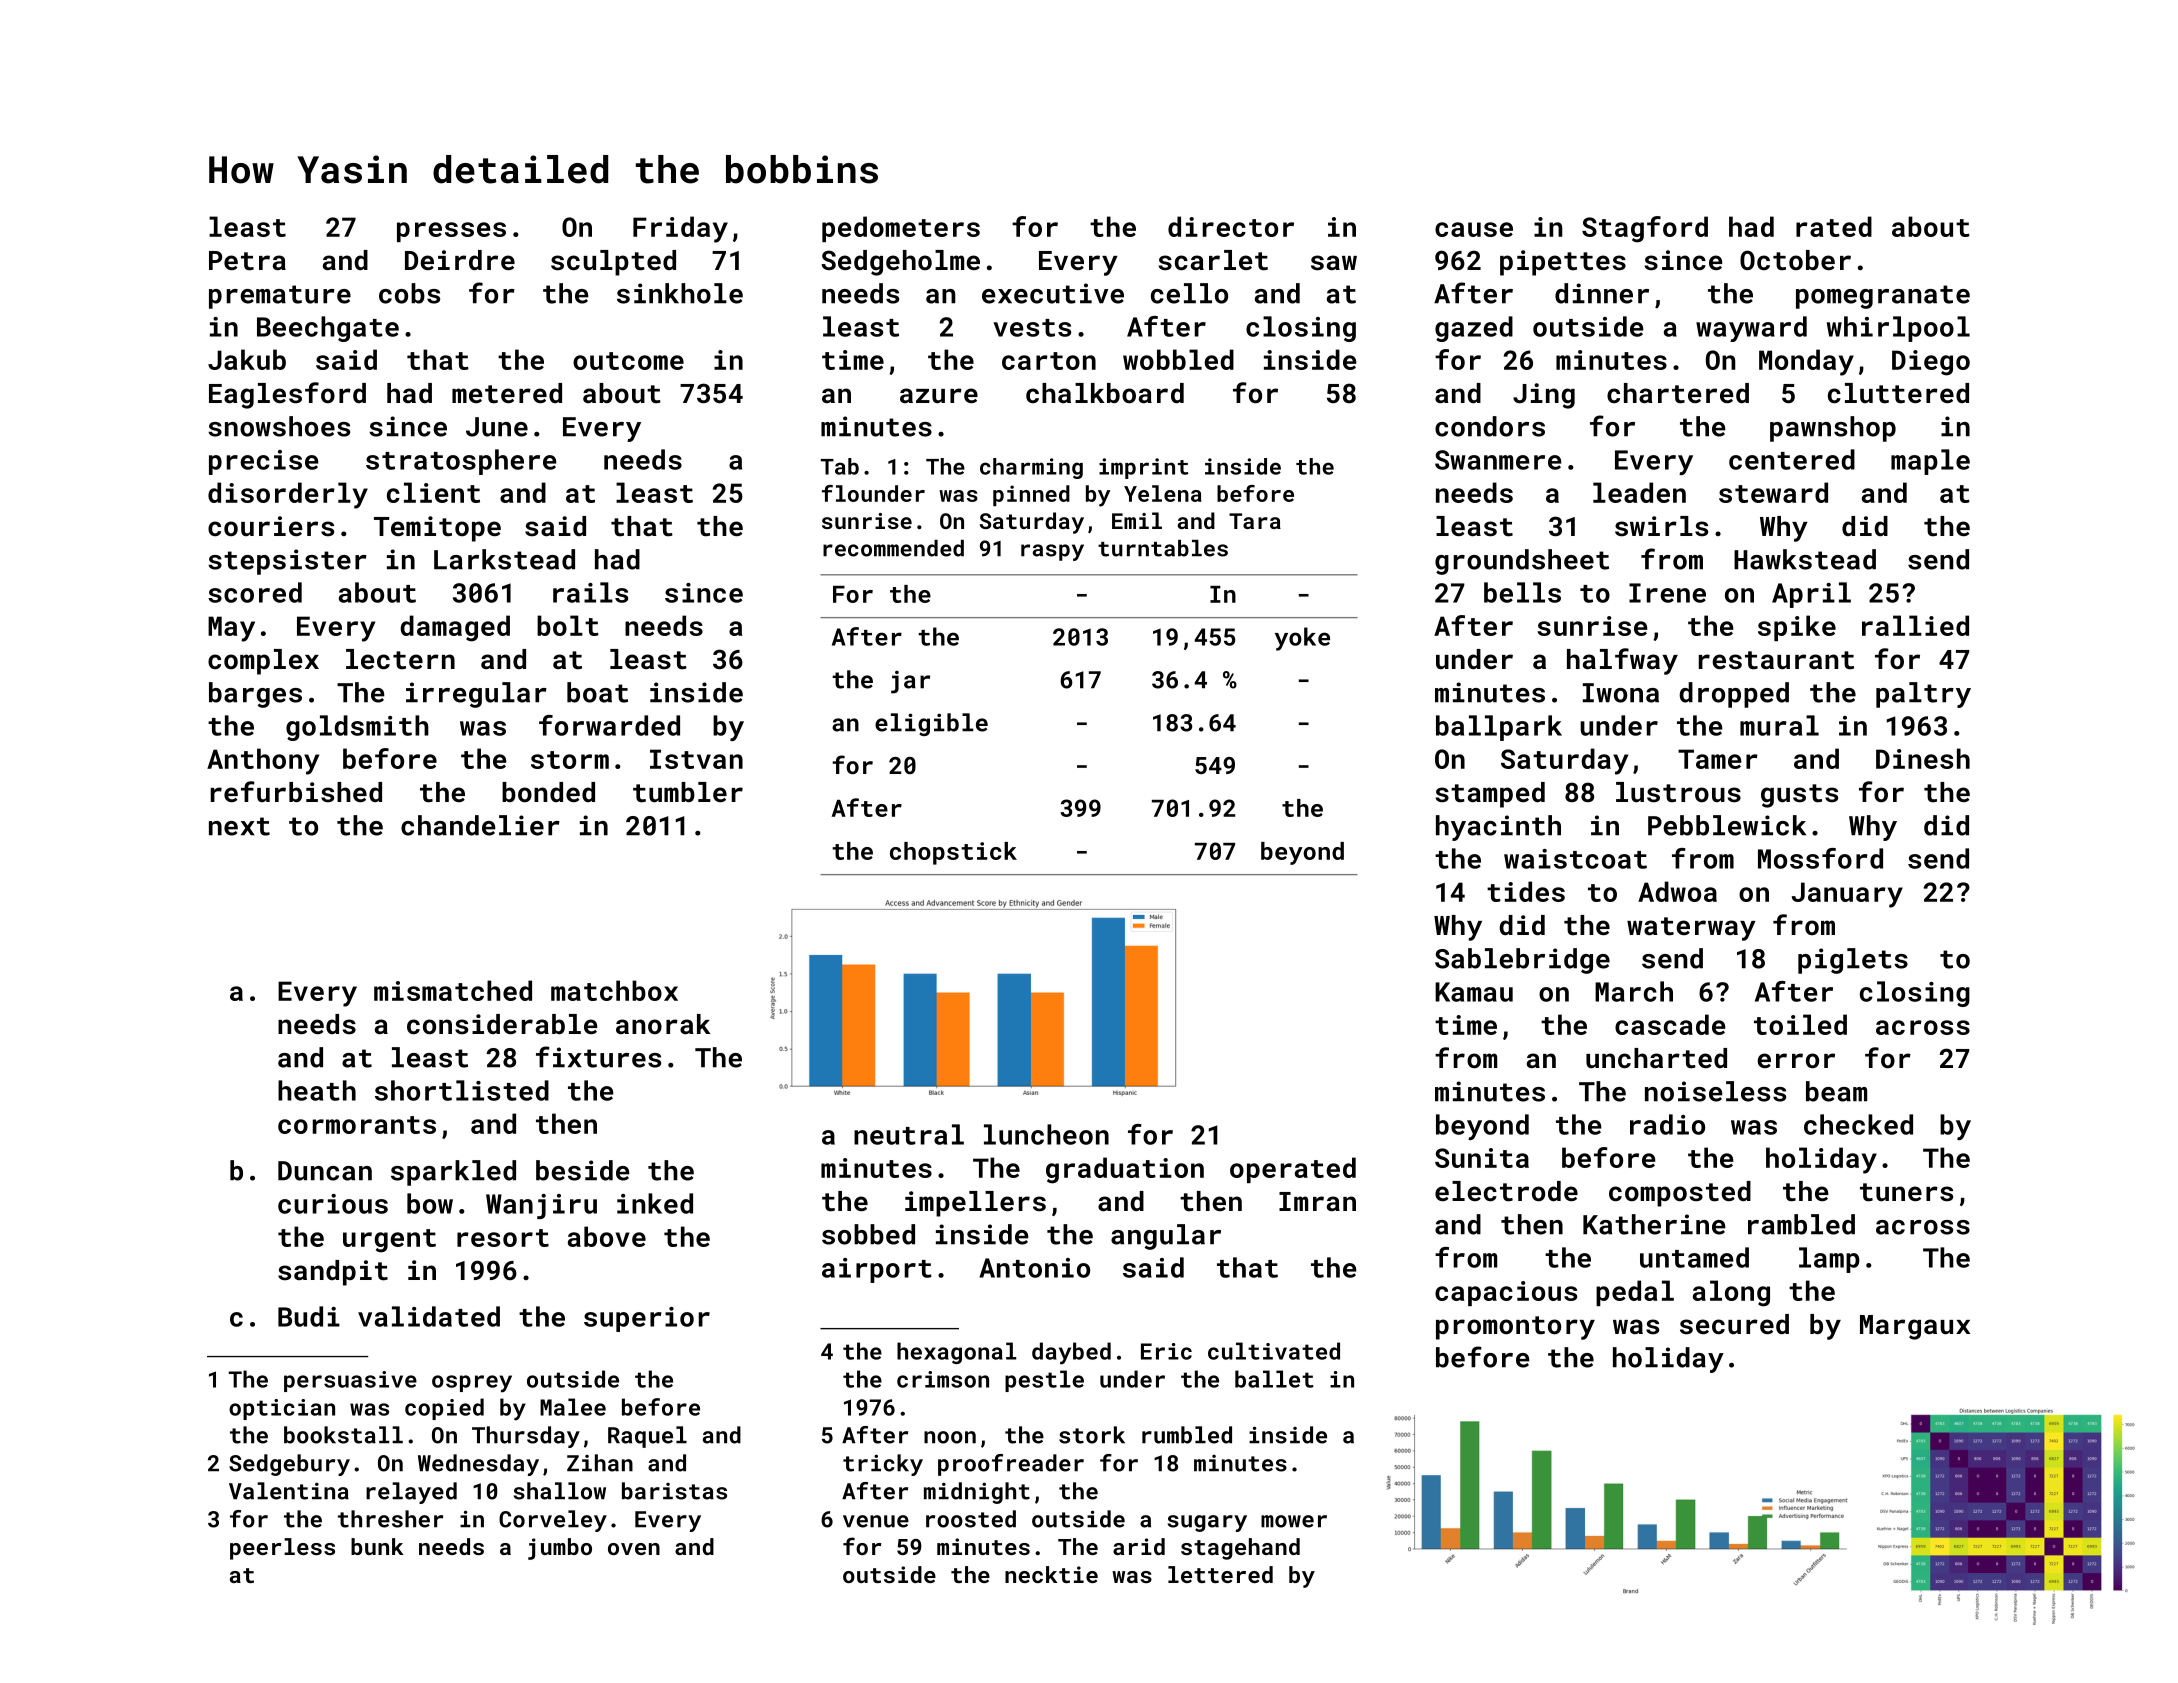  What do you see at coordinates (943, 1379) in the screenshot?
I see `crimson` at bounding box center [943, 1379].
